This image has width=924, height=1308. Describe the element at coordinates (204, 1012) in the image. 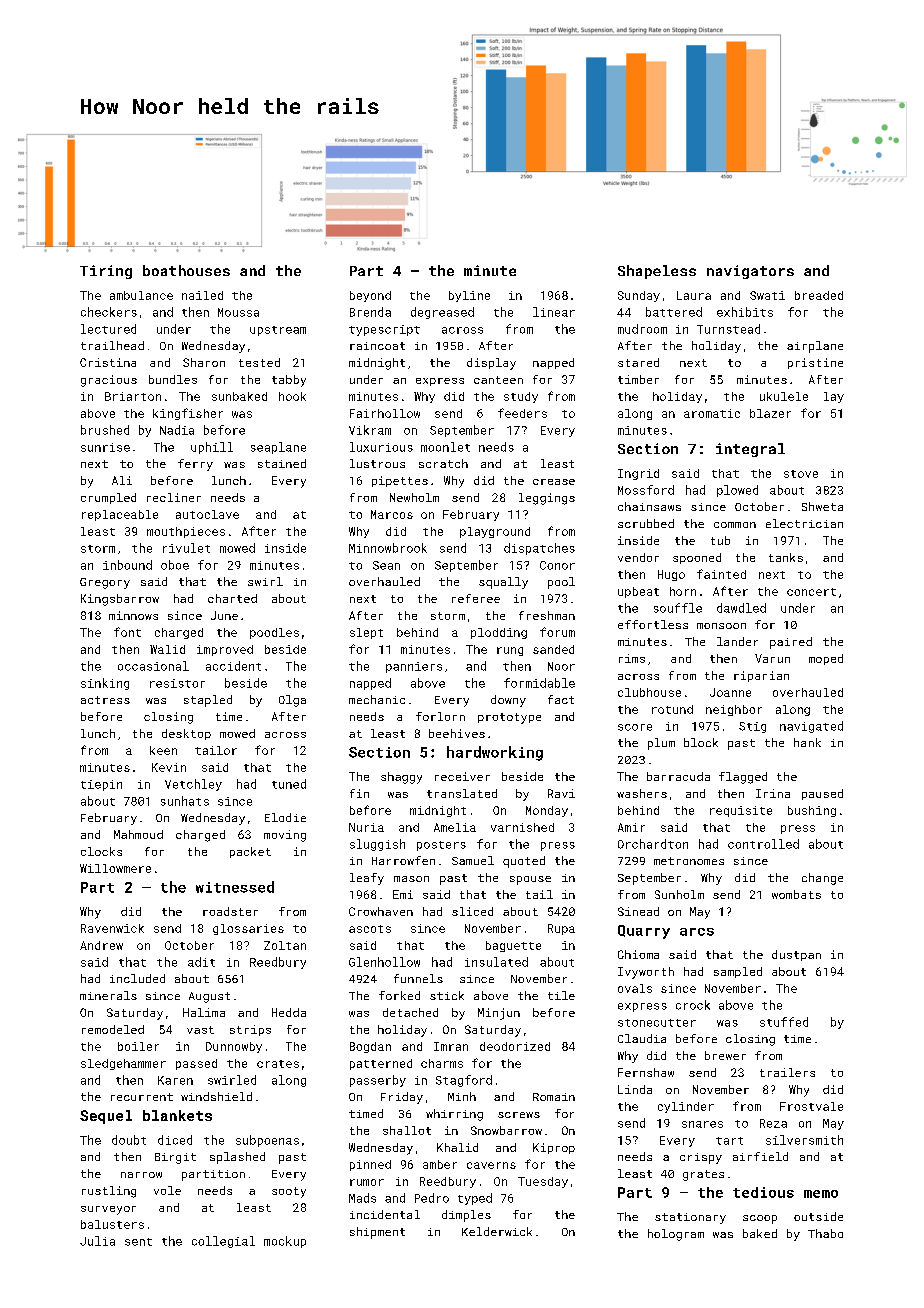

I see `Halima` at that location.
